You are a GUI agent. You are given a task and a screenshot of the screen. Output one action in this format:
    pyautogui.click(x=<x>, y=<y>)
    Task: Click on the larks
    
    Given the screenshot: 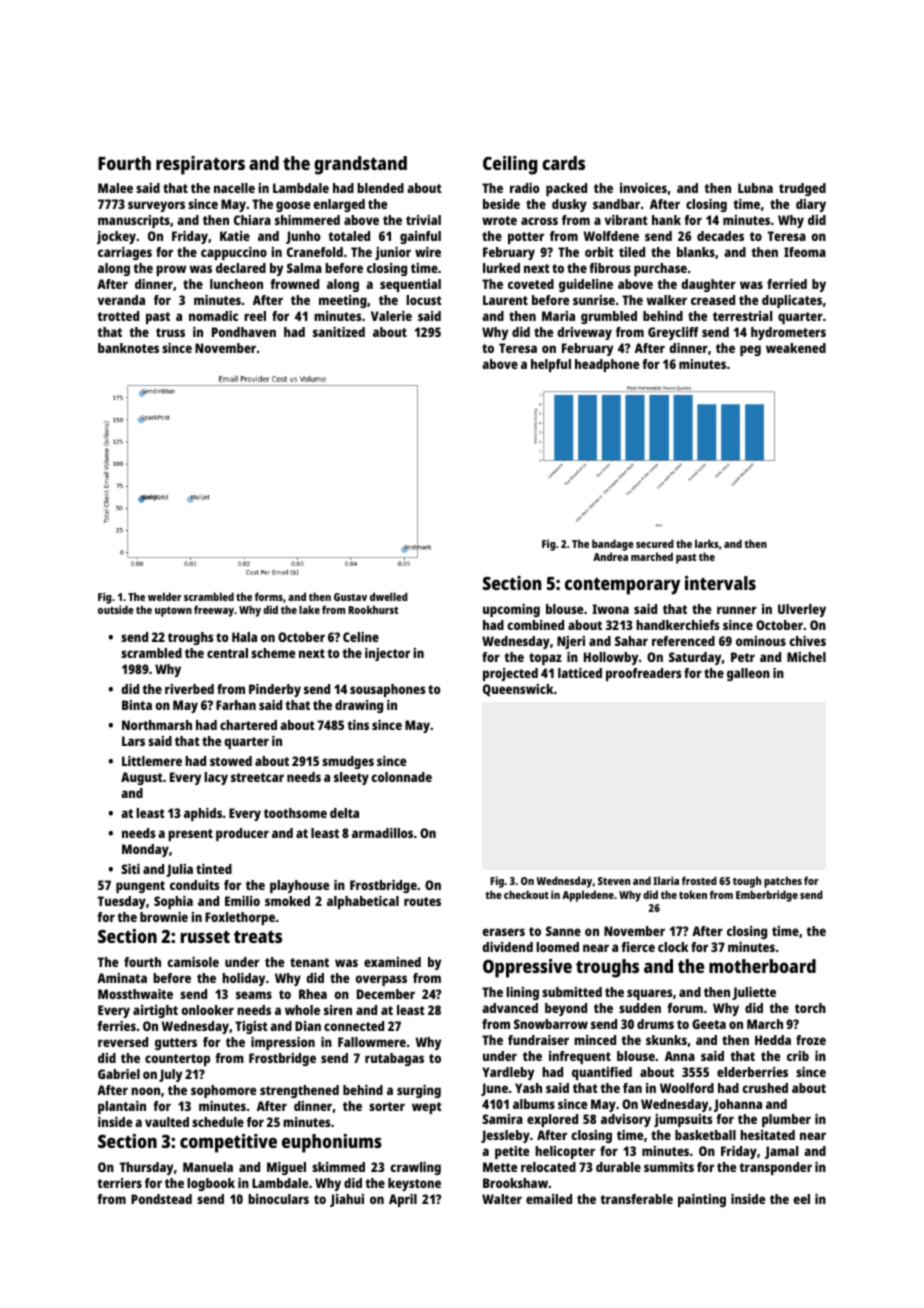 What is the action you would take?
    pyautogui.click(x=707, y=543)
